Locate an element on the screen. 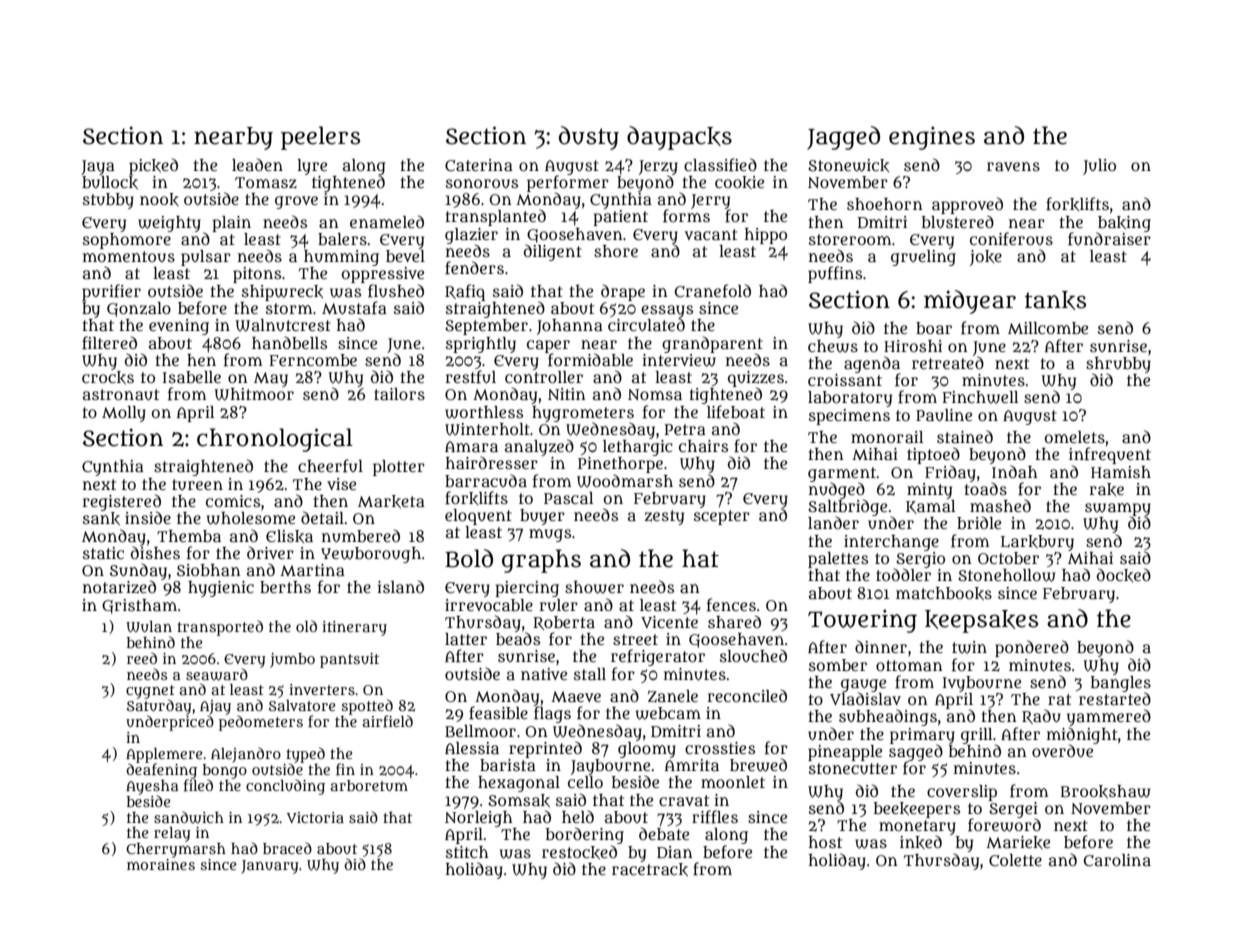 The width and height of the screenshot is (1233, 952). Roberta is located at coordinates (564, 623).
